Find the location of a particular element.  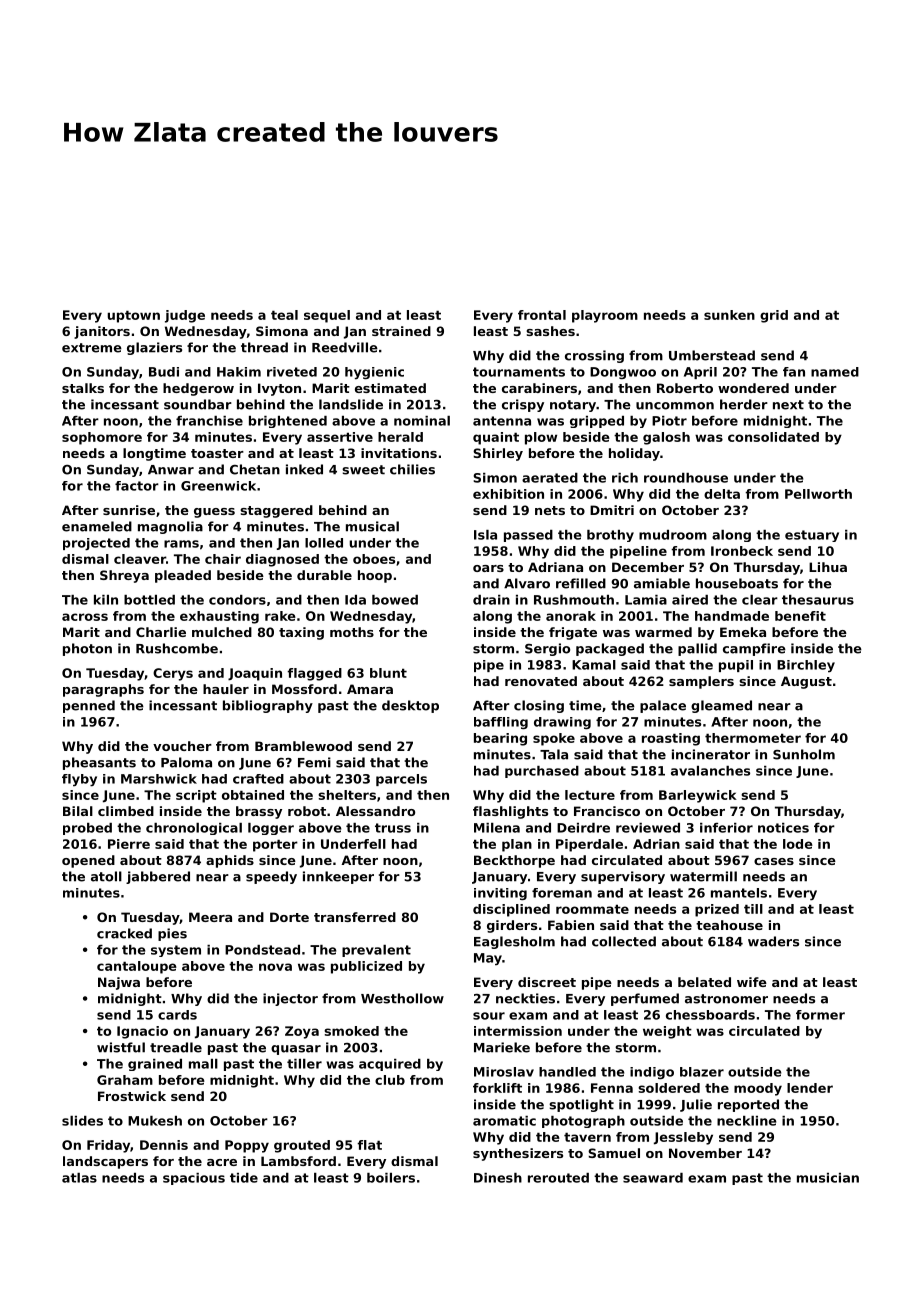

quaint is located at coordinates (496, 438).
